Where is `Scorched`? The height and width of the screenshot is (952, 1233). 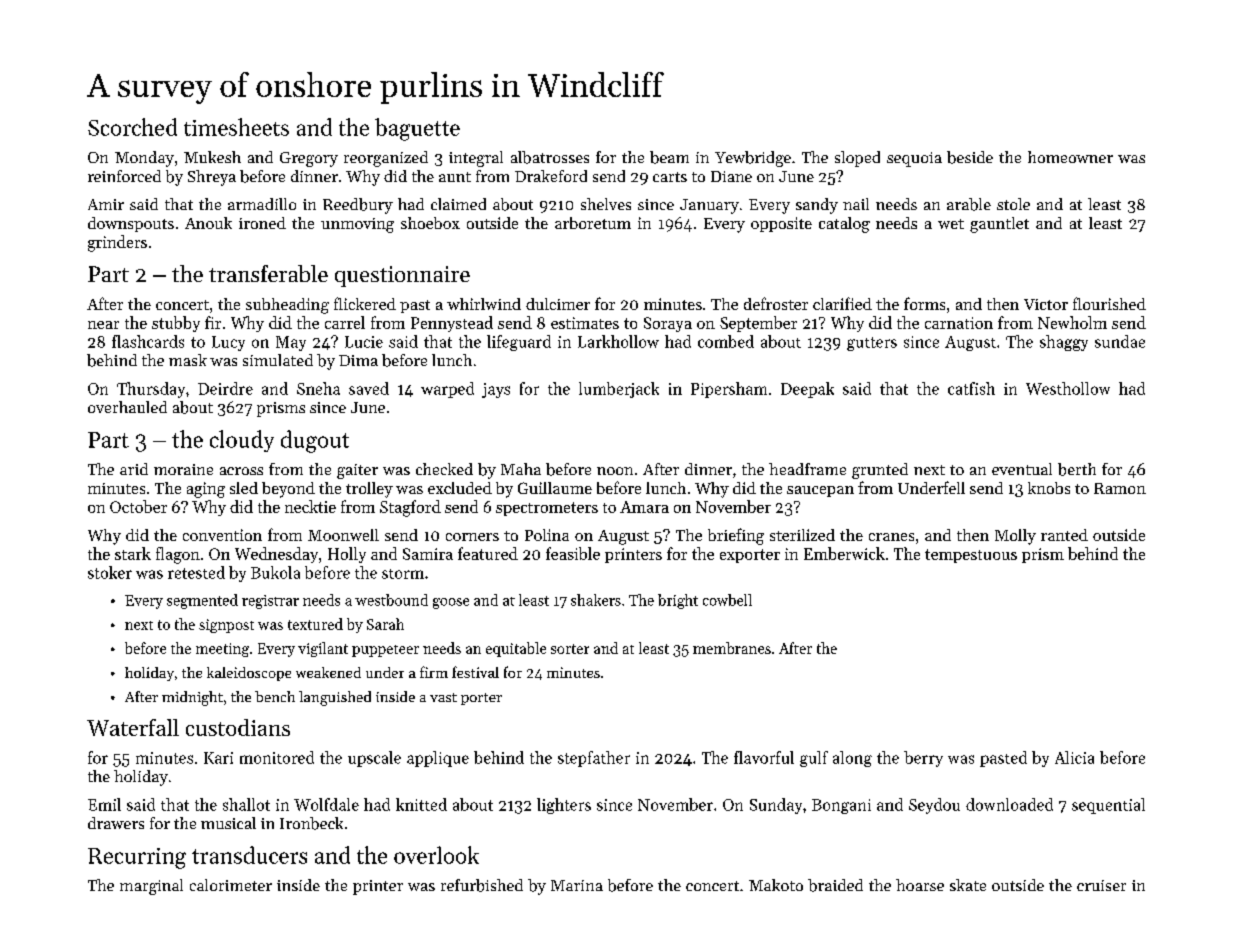
Scorched is located at coordinates (132, 127).
